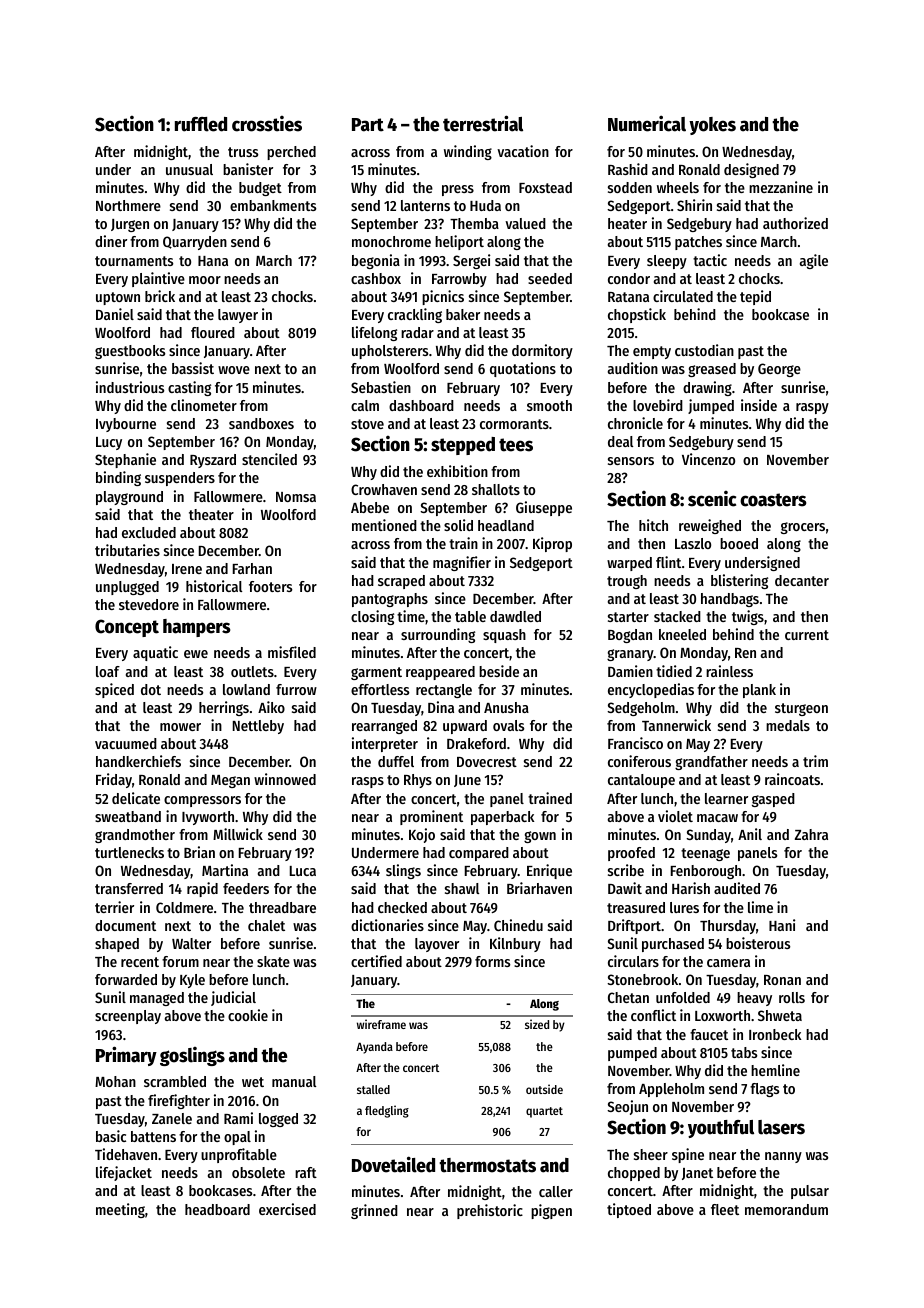 Image resolution: width=924 pixels, height=1308 pixels. I want to click on Ryszard, so click(213, 461).
